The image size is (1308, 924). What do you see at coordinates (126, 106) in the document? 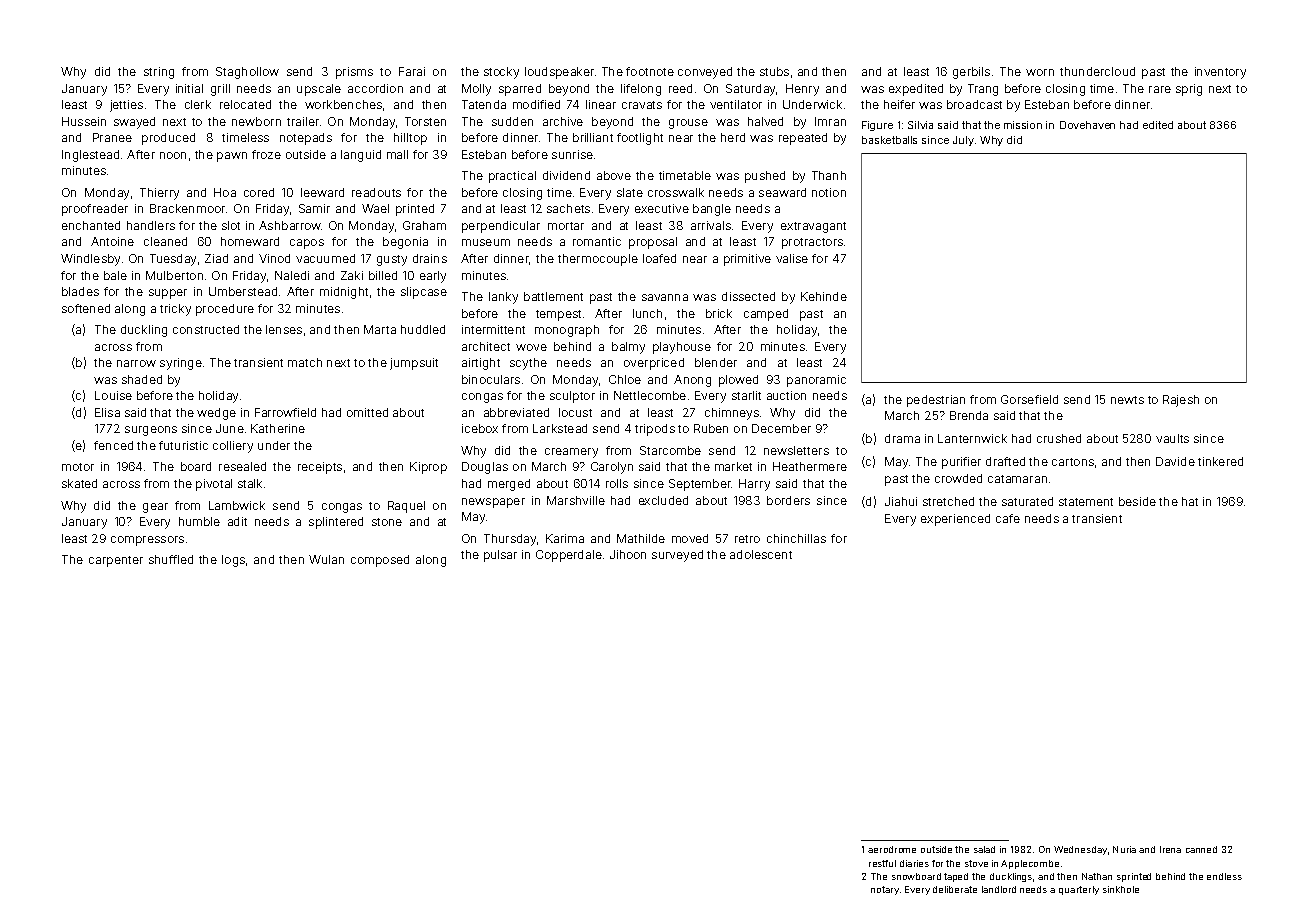
I see `jetties` at bounding box center [126, 106].
